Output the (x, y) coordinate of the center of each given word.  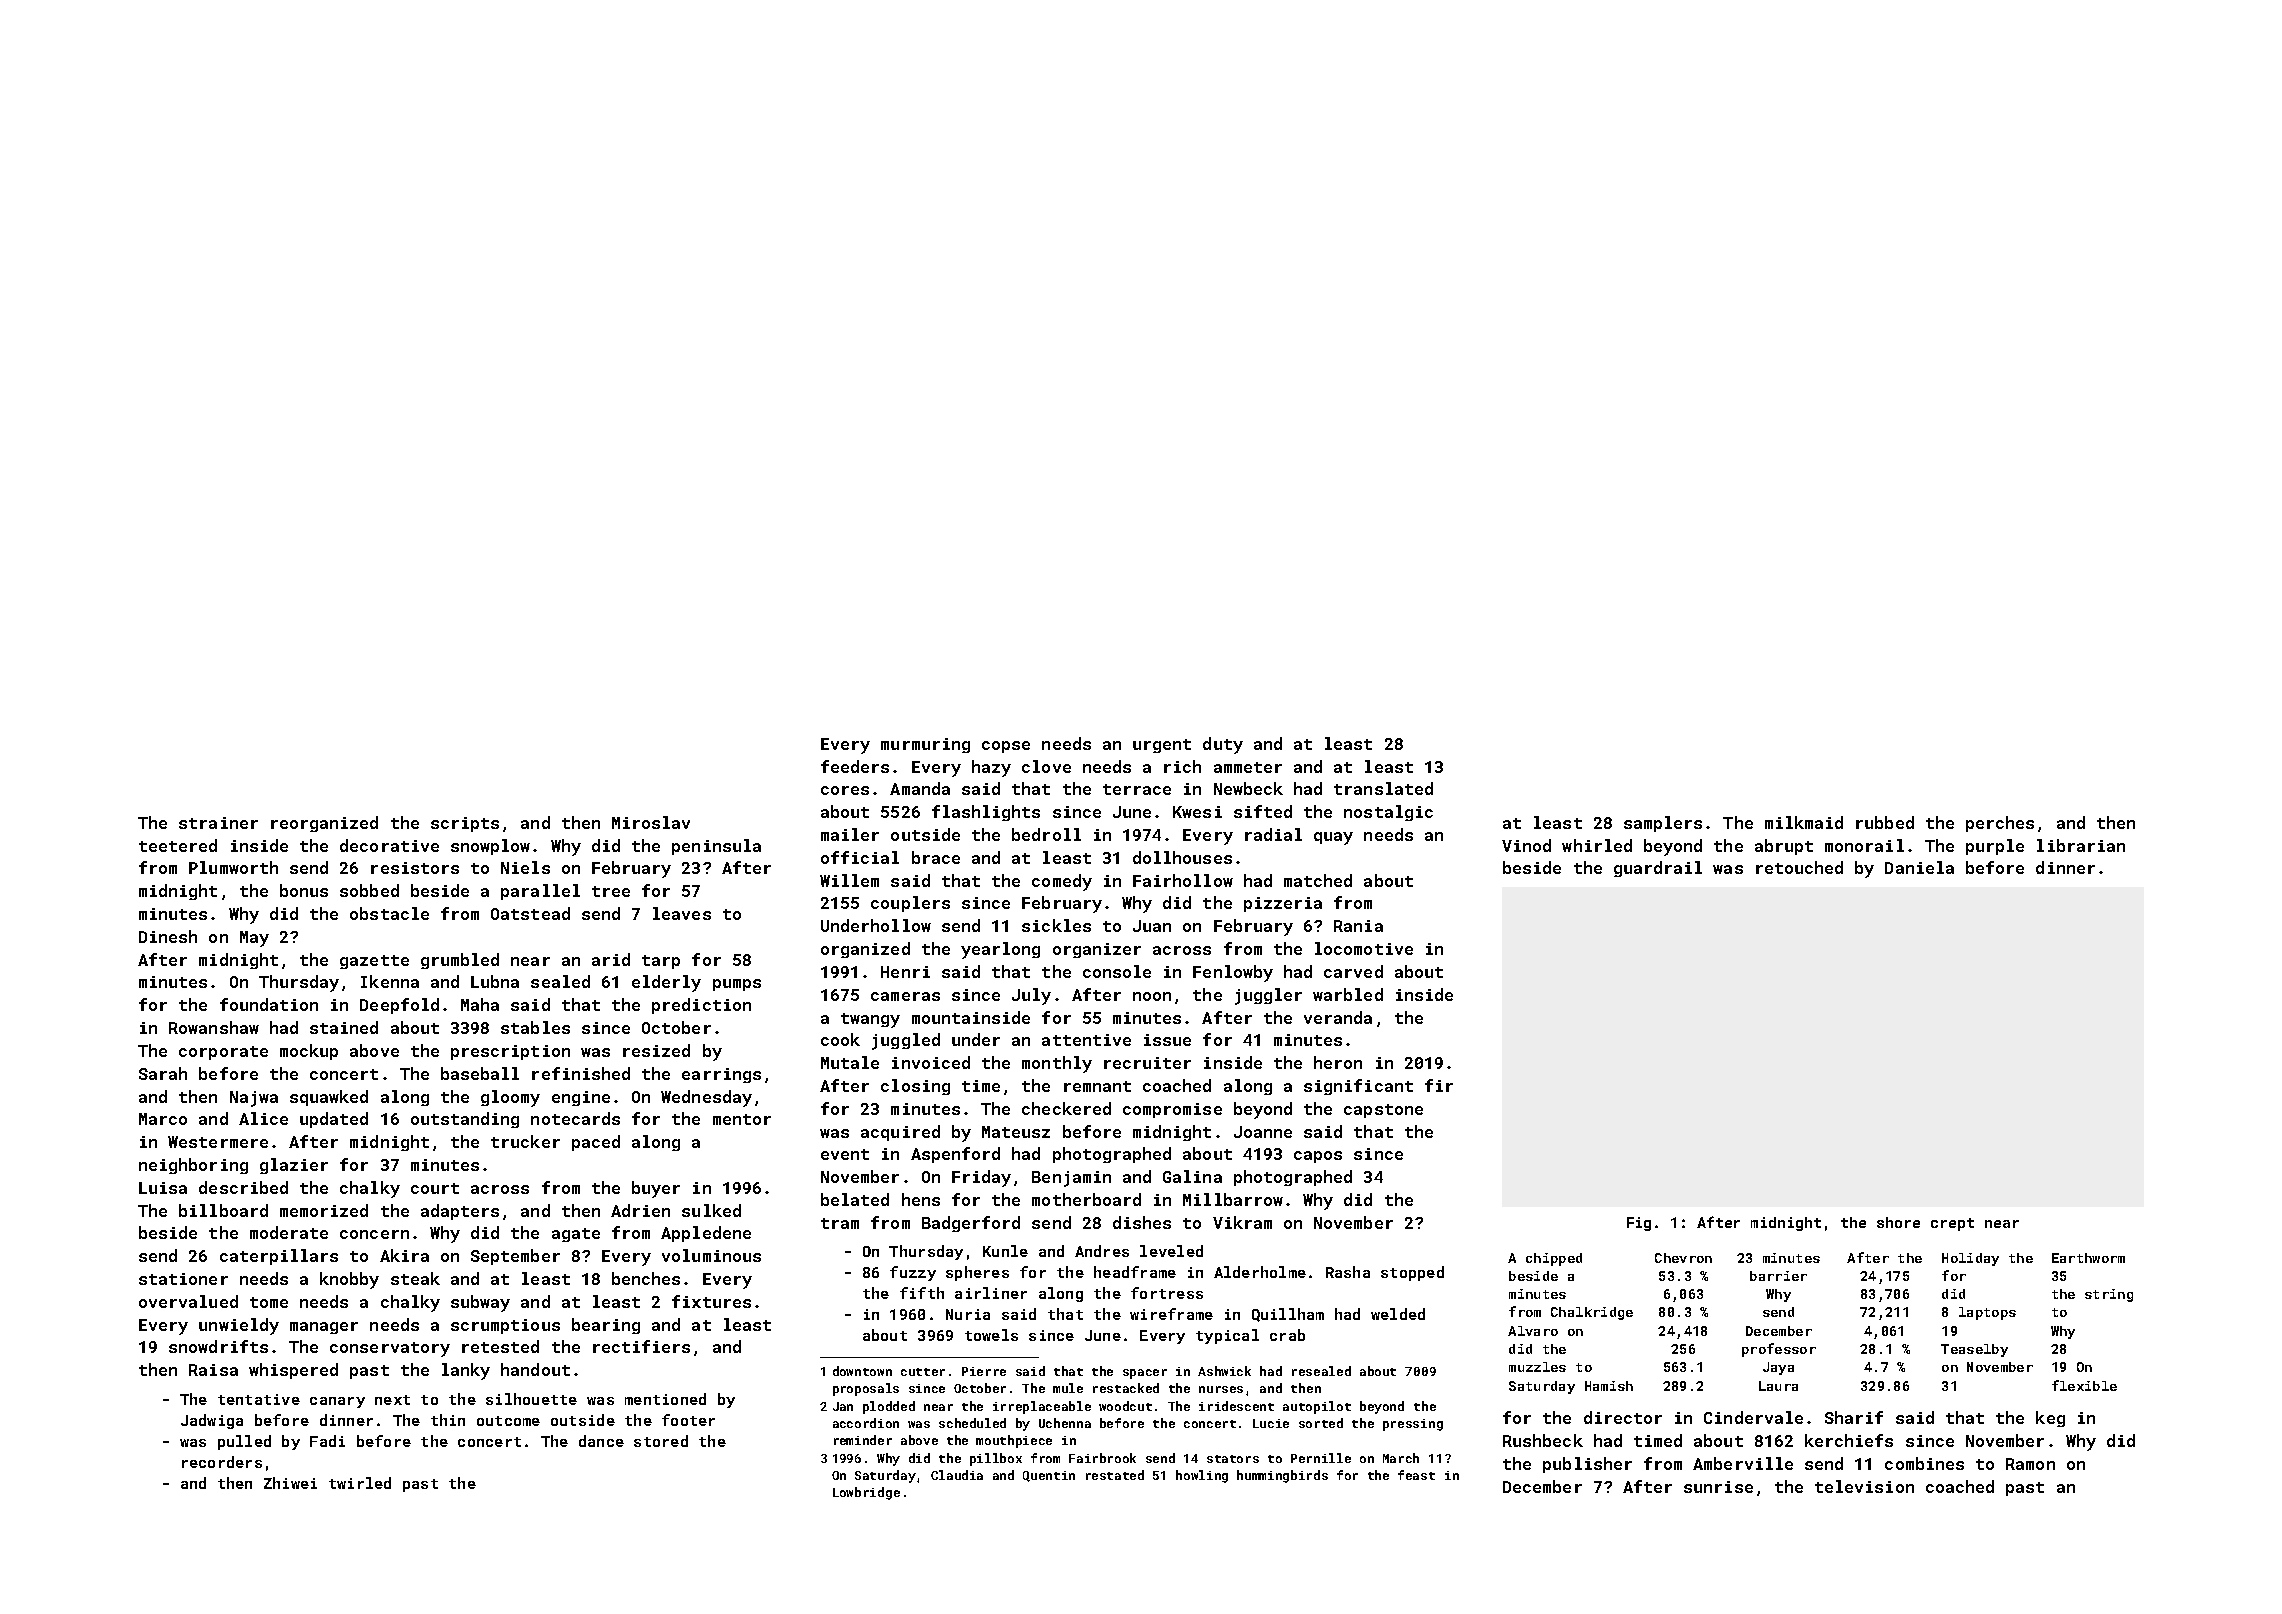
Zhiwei (290, 1483)
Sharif (1854, 1417)
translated (1383, 788)
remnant (1097, 1086)
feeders (855, 766)
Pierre (984, 1371)
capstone (1383, 1111)
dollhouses (1182, 857)
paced (596, 1143)
